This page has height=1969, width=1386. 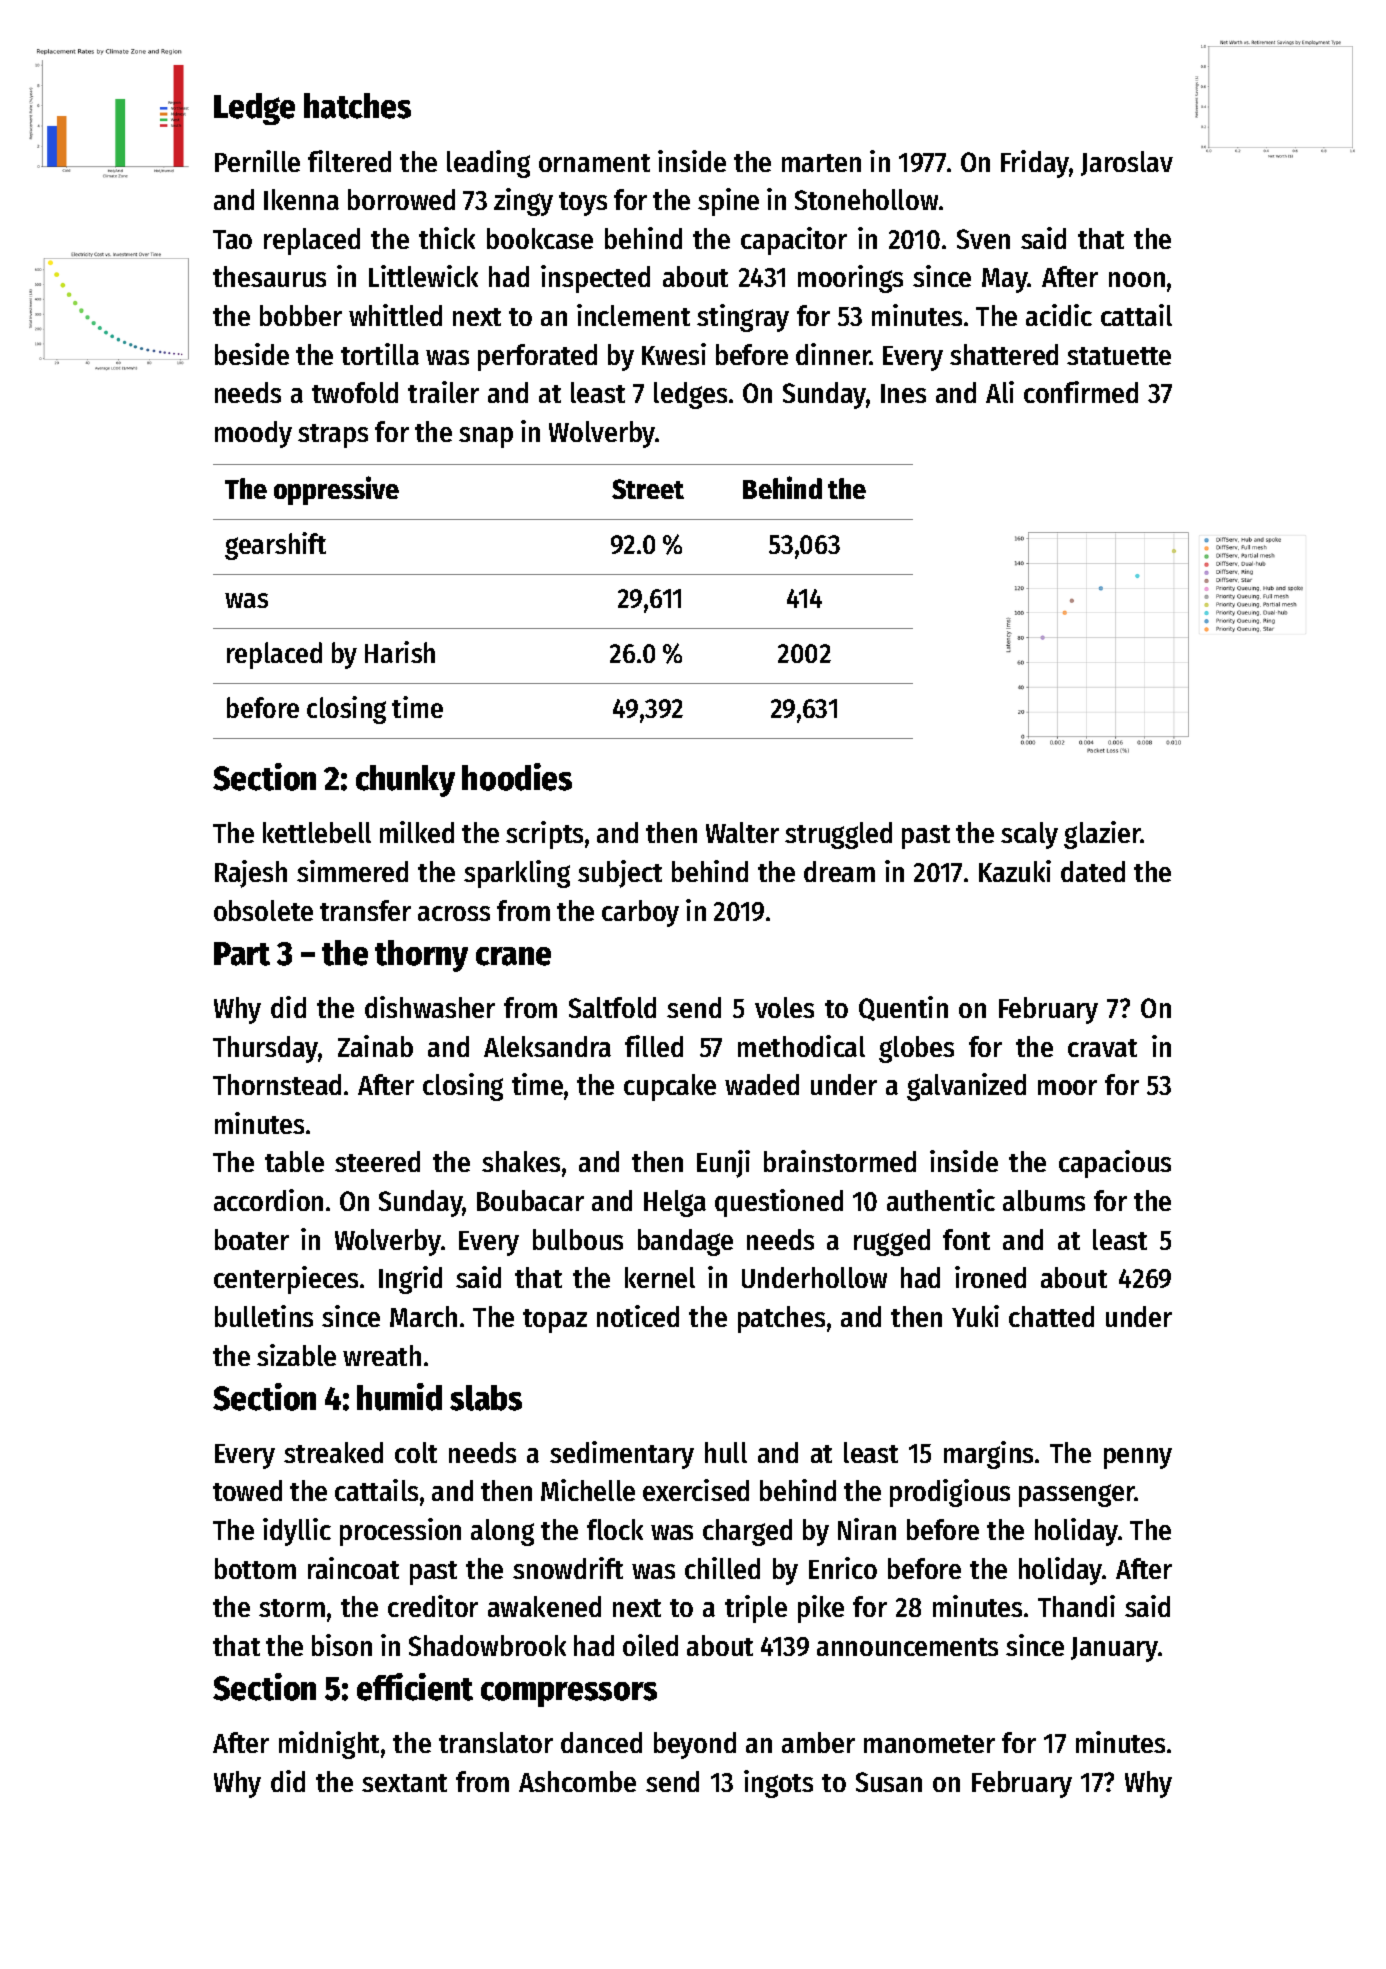 What do you see at coordinates (588, 1490) in the page?
I see `Michelle` at bounding box center [588, 1490].
